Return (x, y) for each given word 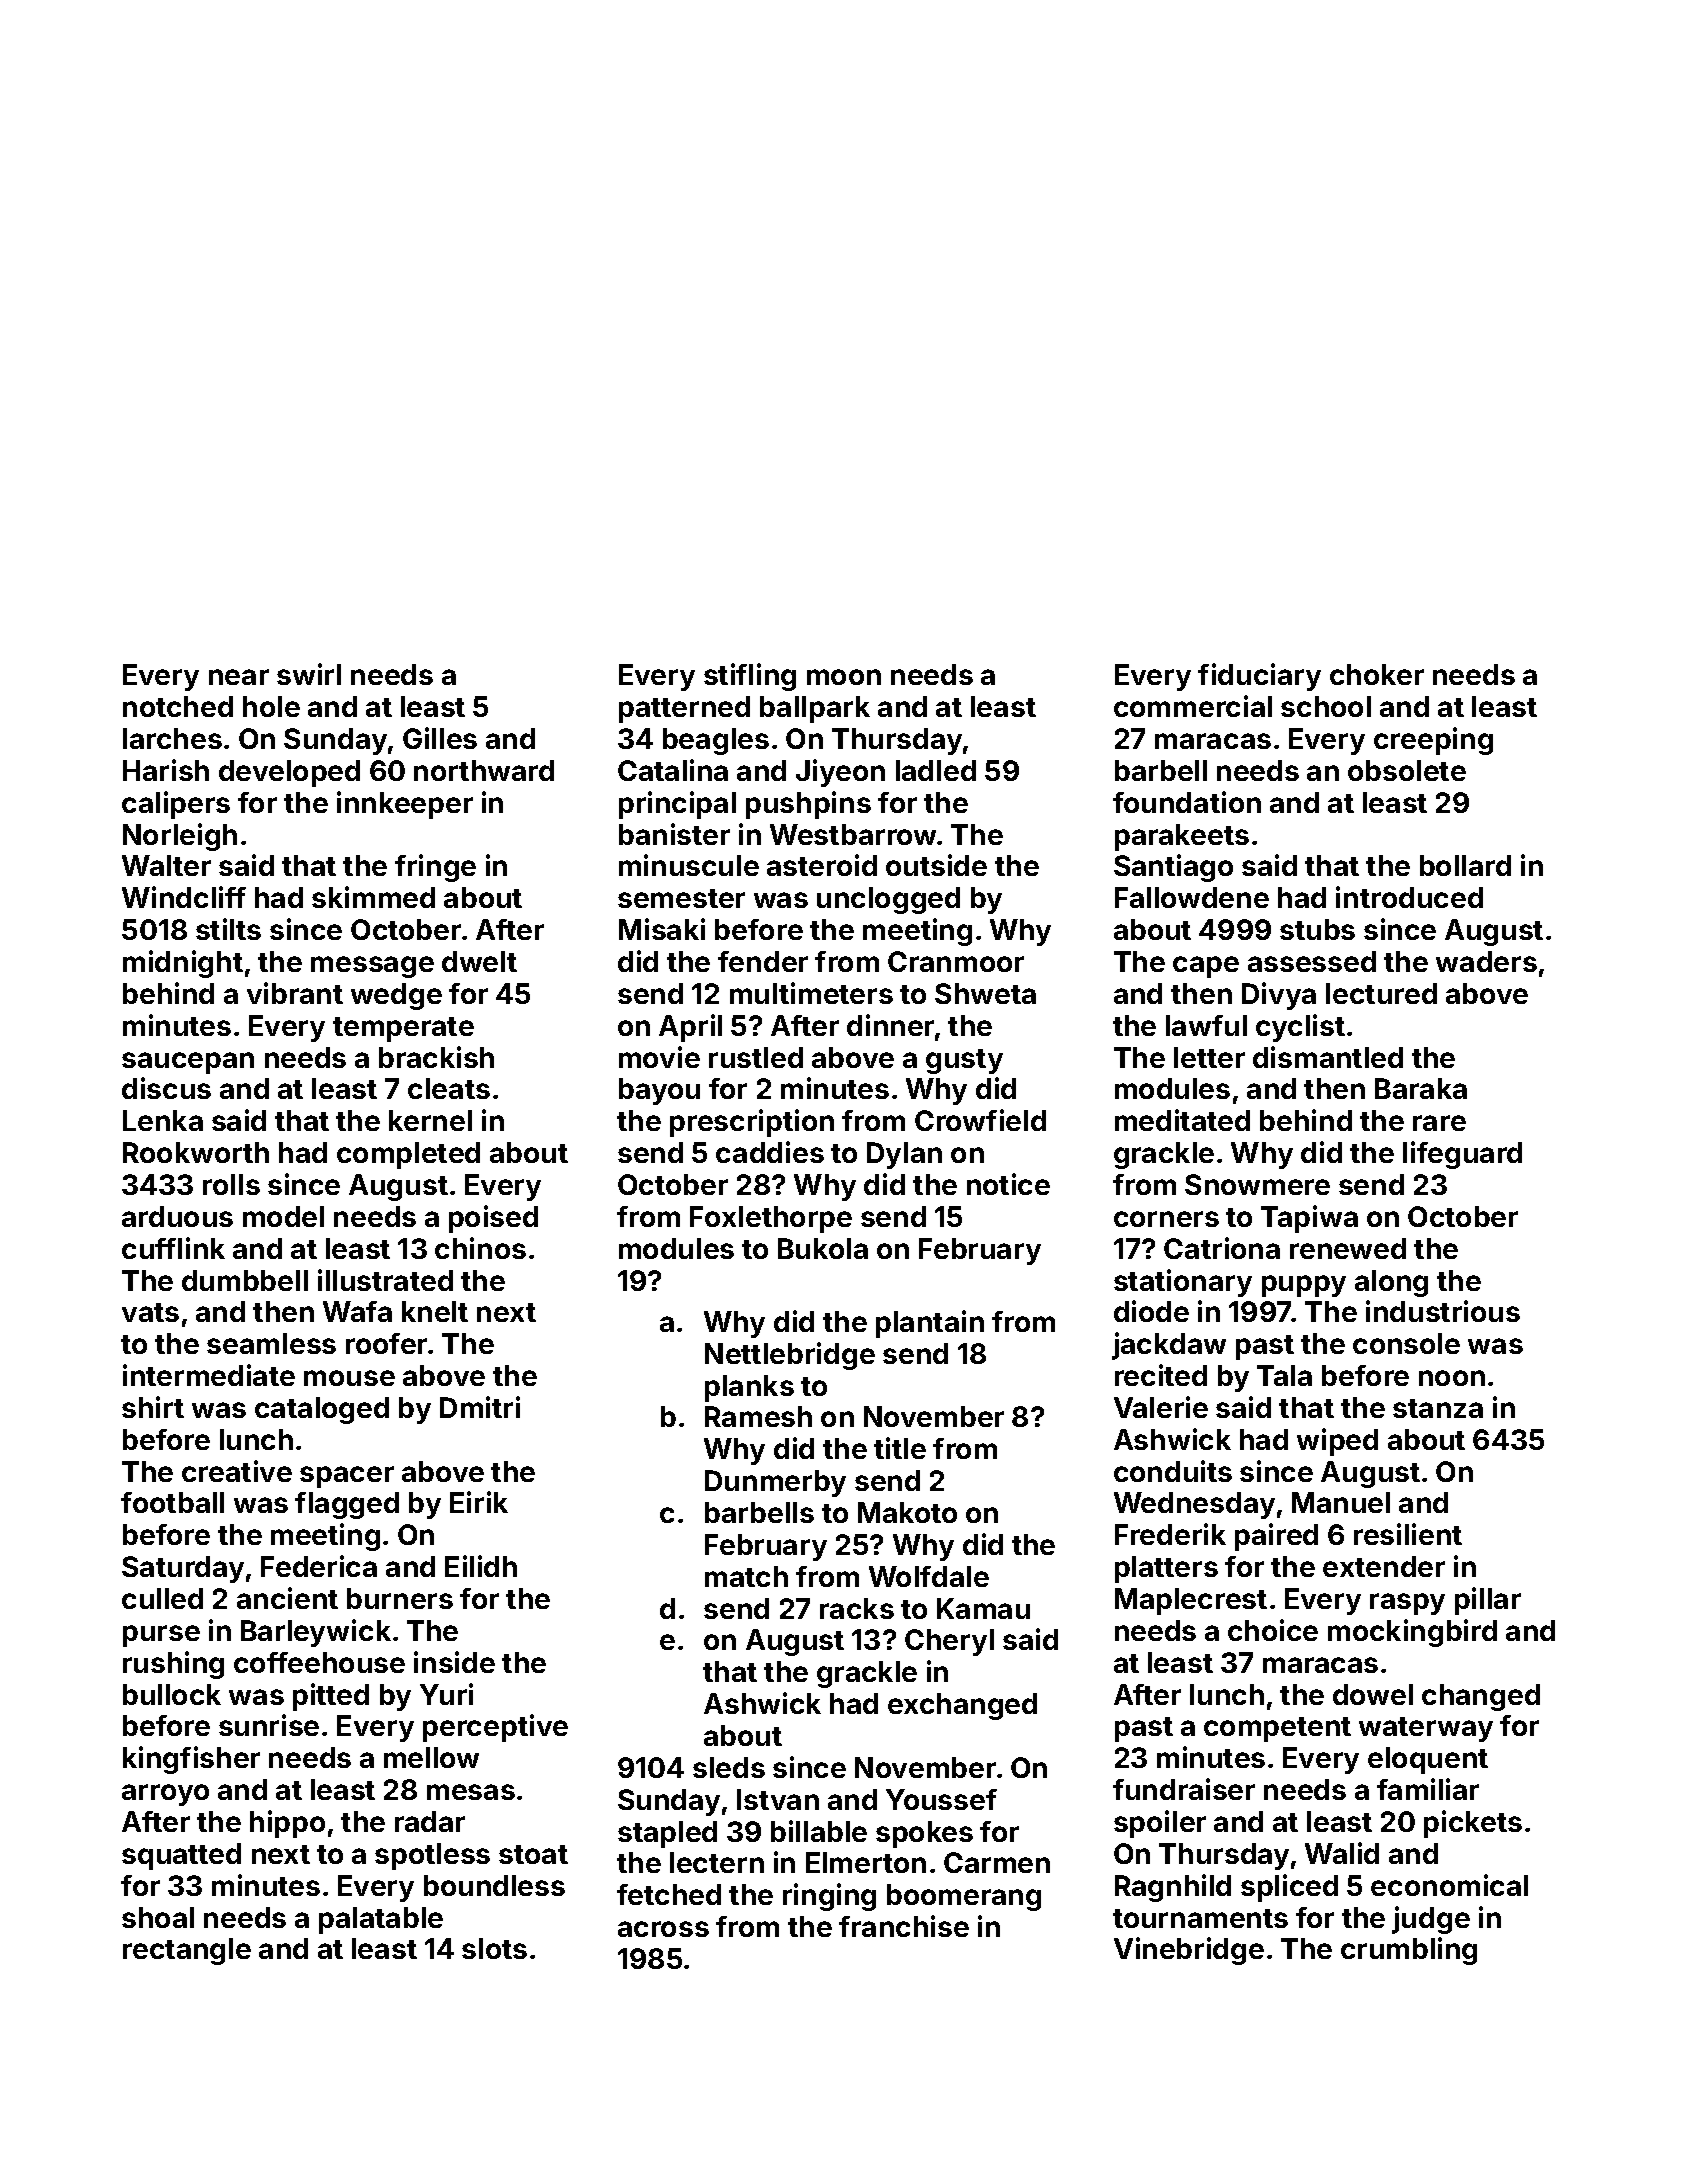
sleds (729, 1767)
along (1391, 1283)
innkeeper (405, 805)
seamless (271, 1343)
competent (1277, 1729)
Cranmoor (956, 961)
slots (494, 1948)
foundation (1187, 802)
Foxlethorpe (771, 1219)
